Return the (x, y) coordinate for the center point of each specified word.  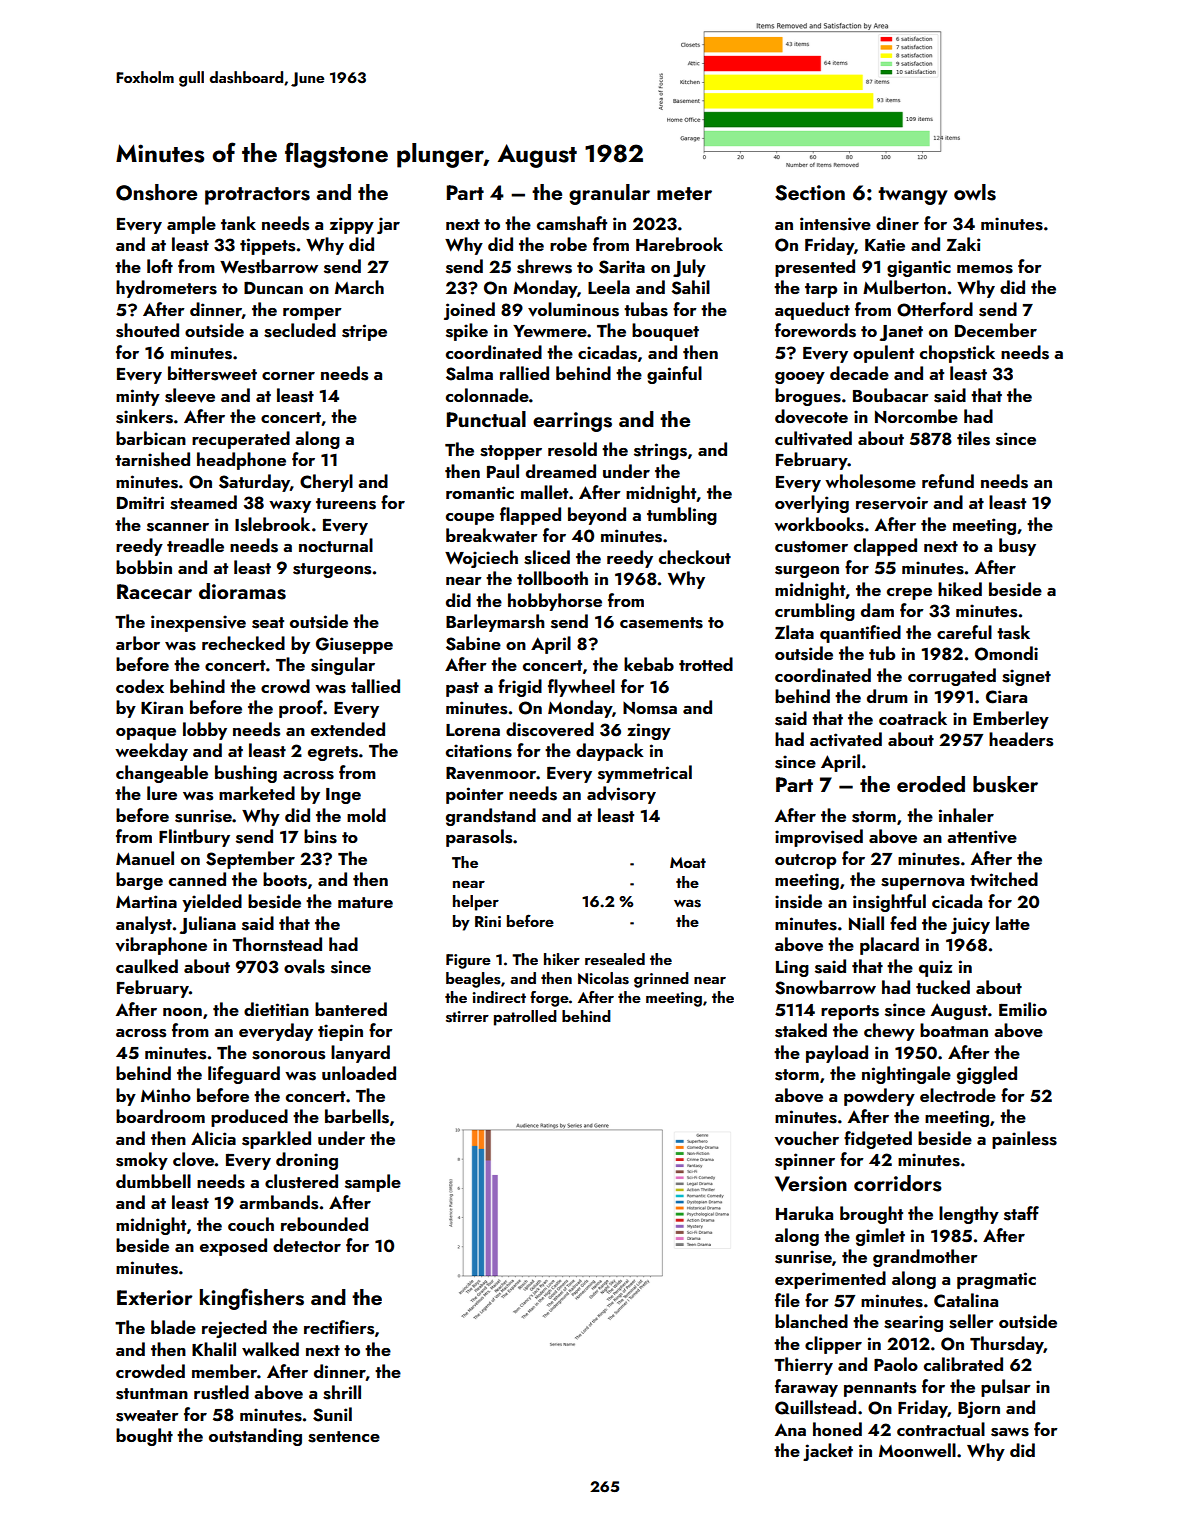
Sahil (690, 287)
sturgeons (332, 570)
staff (1021, 1213)
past (462, 689)
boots (285, 879)
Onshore (156, 192)
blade (173, 1327)
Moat (688, 862)
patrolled (525, 1018)
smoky (142, 1161)
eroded (931, 784)
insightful (889, 903)
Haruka (804, 1213)
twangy (913, 196)
